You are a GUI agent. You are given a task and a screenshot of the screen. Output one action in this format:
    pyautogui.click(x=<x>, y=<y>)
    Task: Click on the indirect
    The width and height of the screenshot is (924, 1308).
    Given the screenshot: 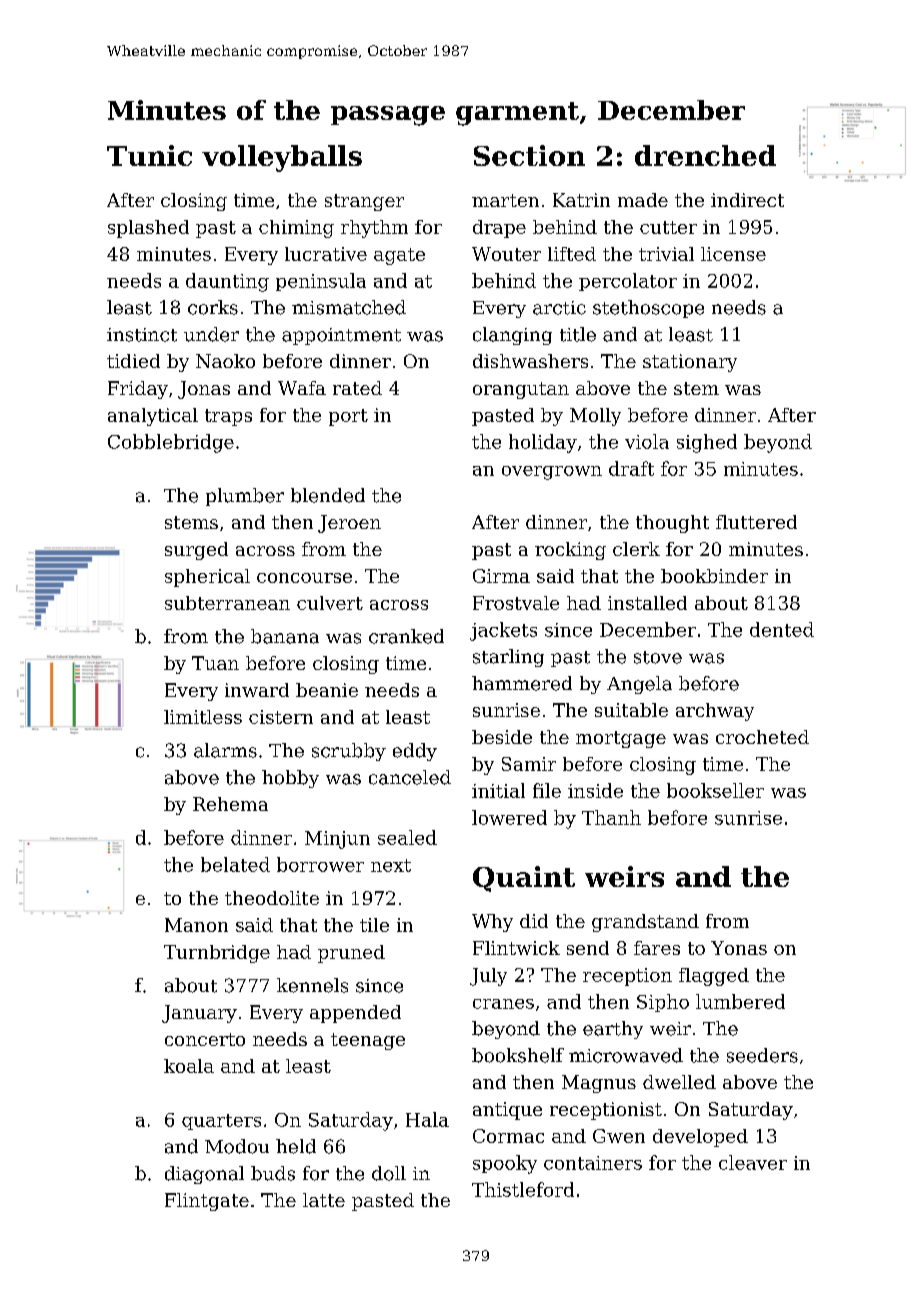 What is the action you would take?
    pyautogui.click(x=747, y=200)
